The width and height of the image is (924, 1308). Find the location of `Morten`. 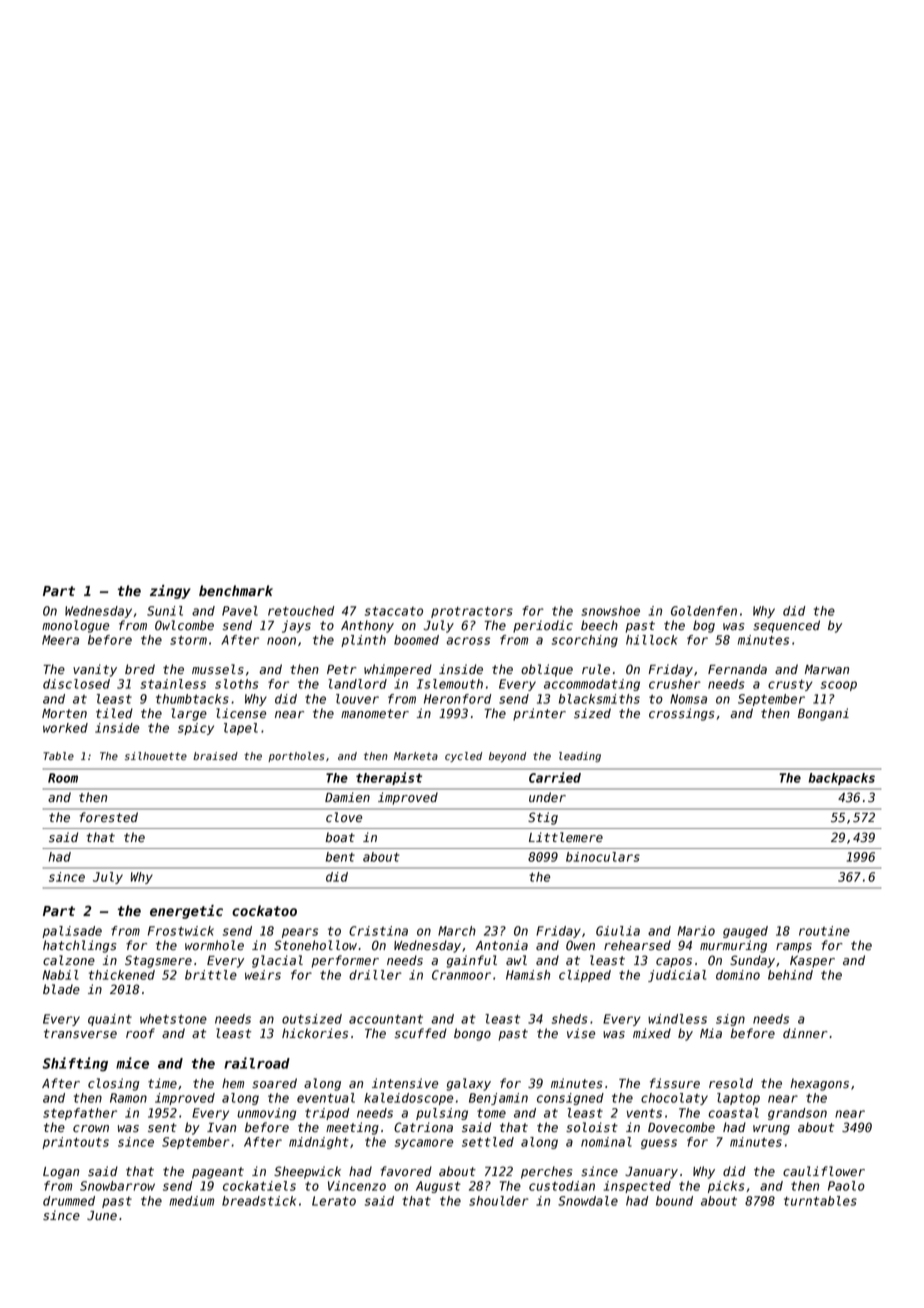

Morten is located at coordinates (64, 714).
